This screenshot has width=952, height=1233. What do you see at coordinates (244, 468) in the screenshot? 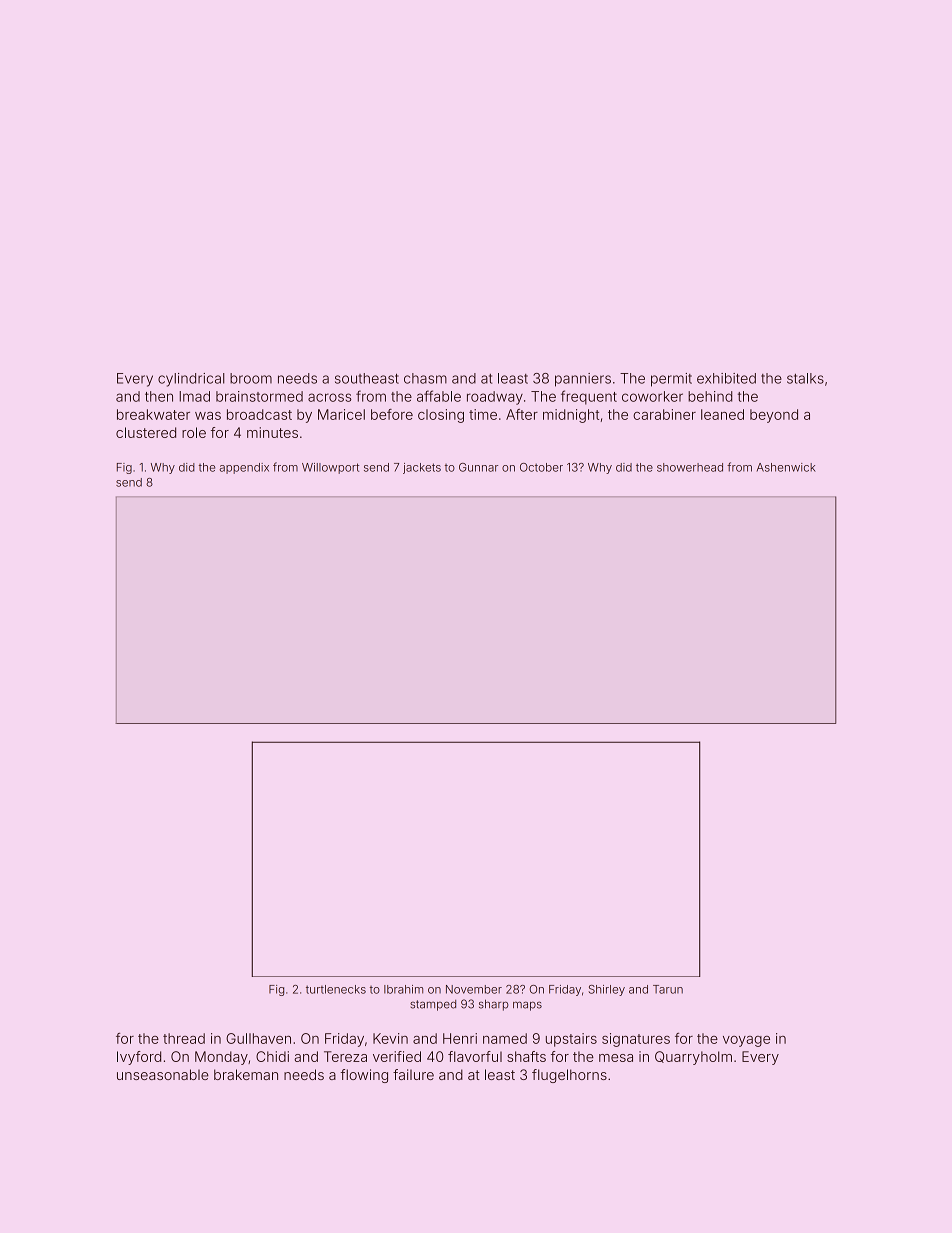
I see `appendix` at bounding box center [244, 468].
